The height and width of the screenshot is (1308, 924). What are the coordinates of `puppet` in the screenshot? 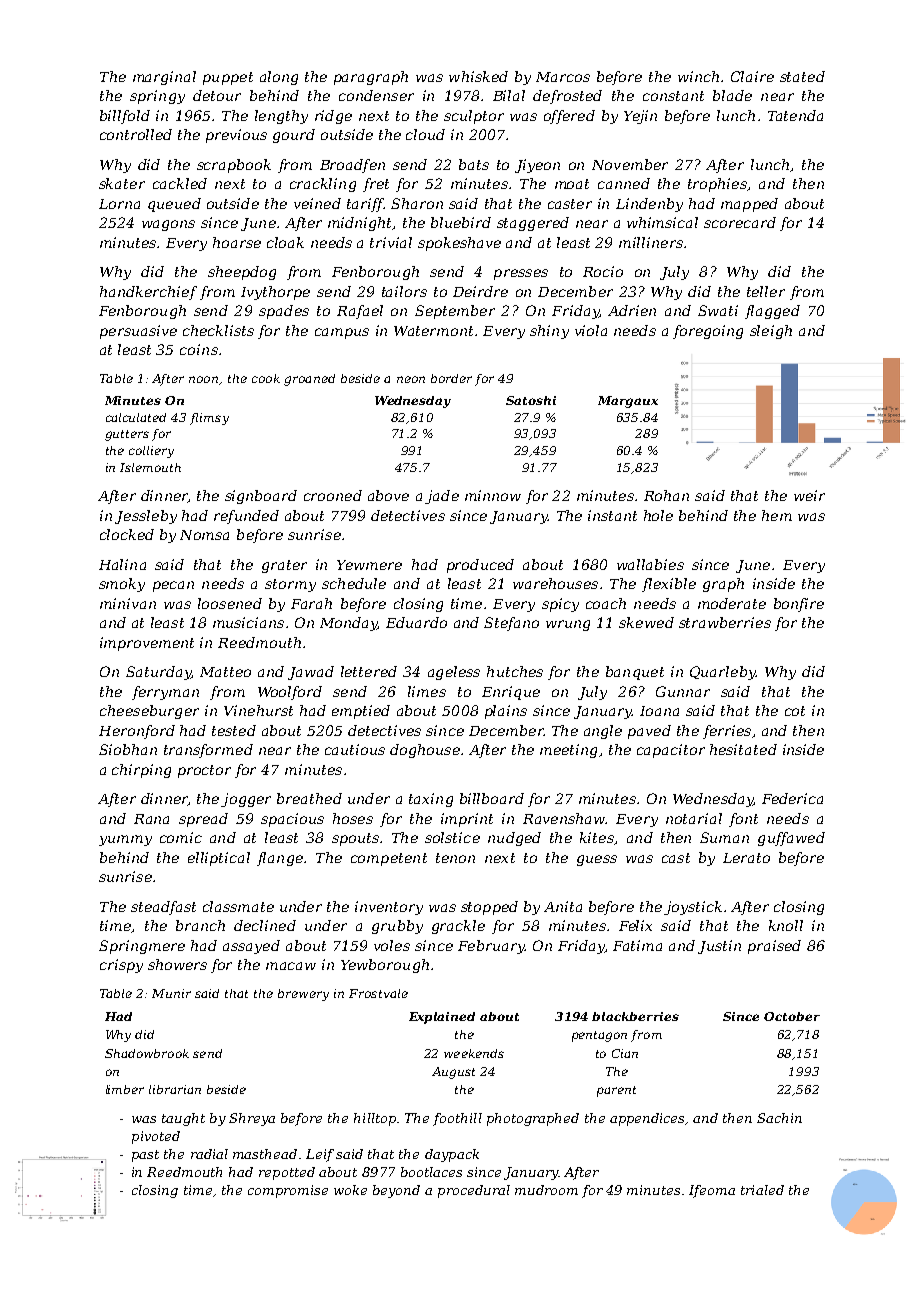 It's located at (228, 78).
